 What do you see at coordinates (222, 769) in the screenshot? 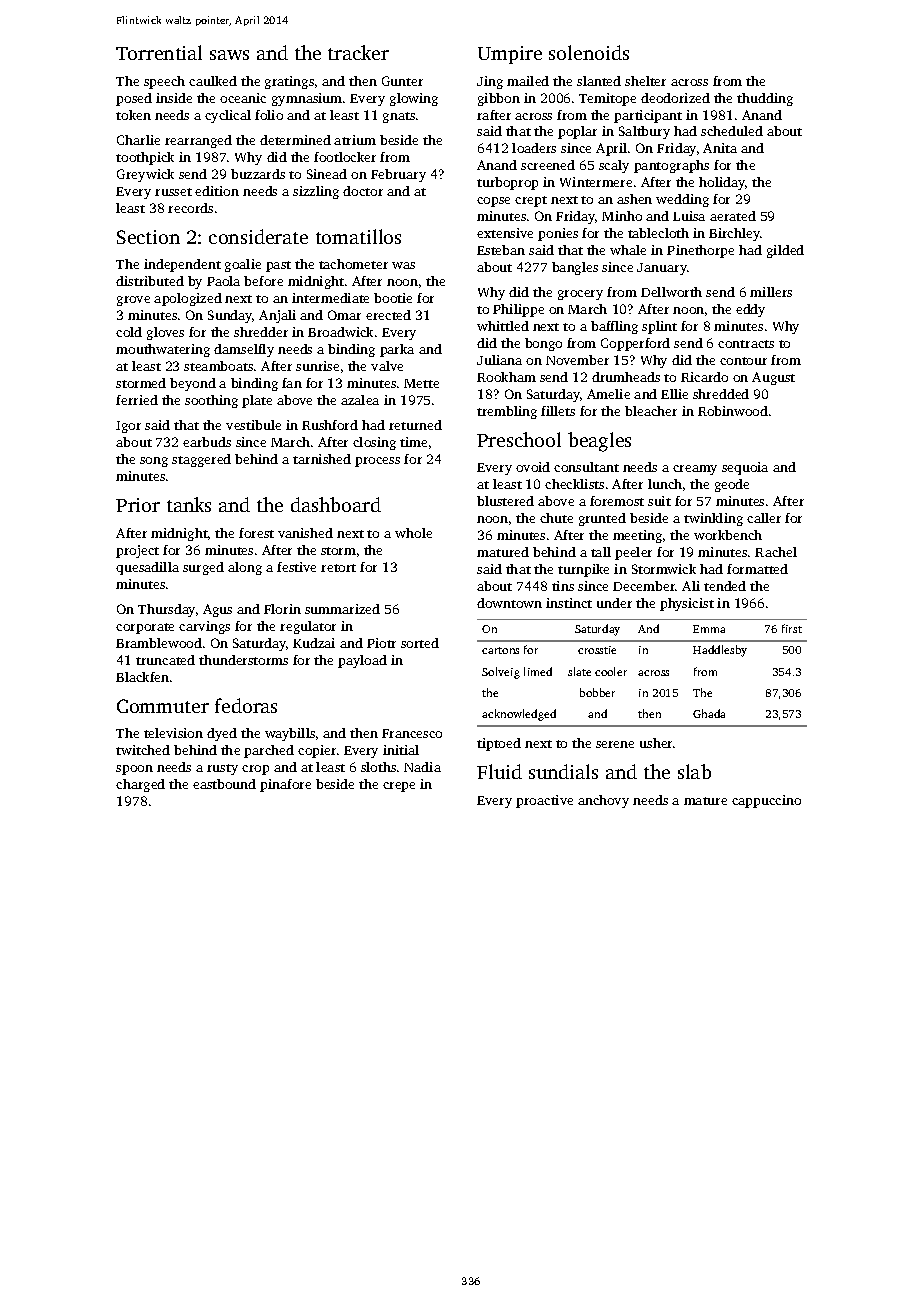
I see `rusty` at bounding box center [222, 769].
